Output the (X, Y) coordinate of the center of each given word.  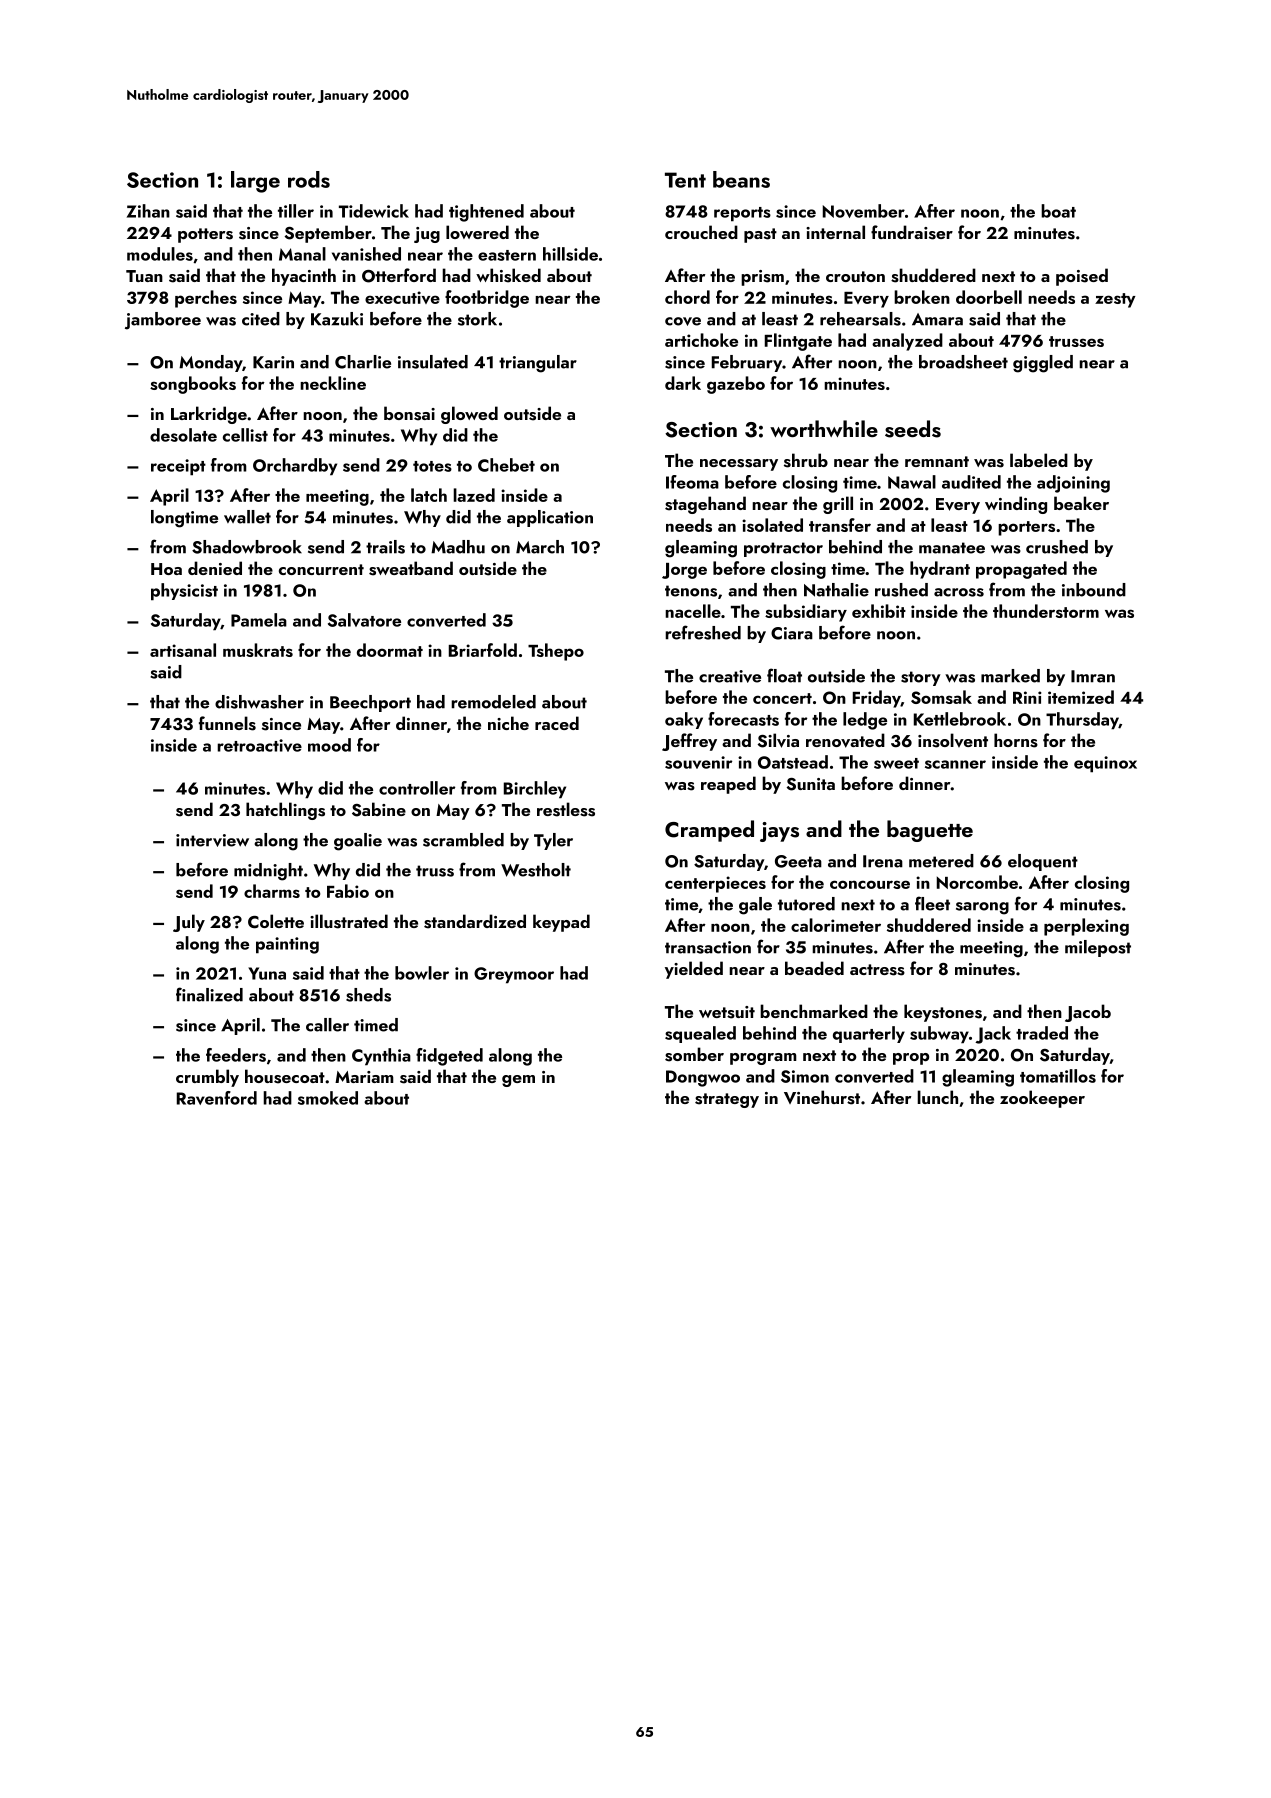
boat (1058, 211)
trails (385, 547)
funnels (227, 723)
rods (309, 179)
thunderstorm (1046, 611)
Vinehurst (822, 1097)
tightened (486, 213)
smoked (328, 1098)
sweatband (411, 568)
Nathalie (836, 590)
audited (971, 482)
